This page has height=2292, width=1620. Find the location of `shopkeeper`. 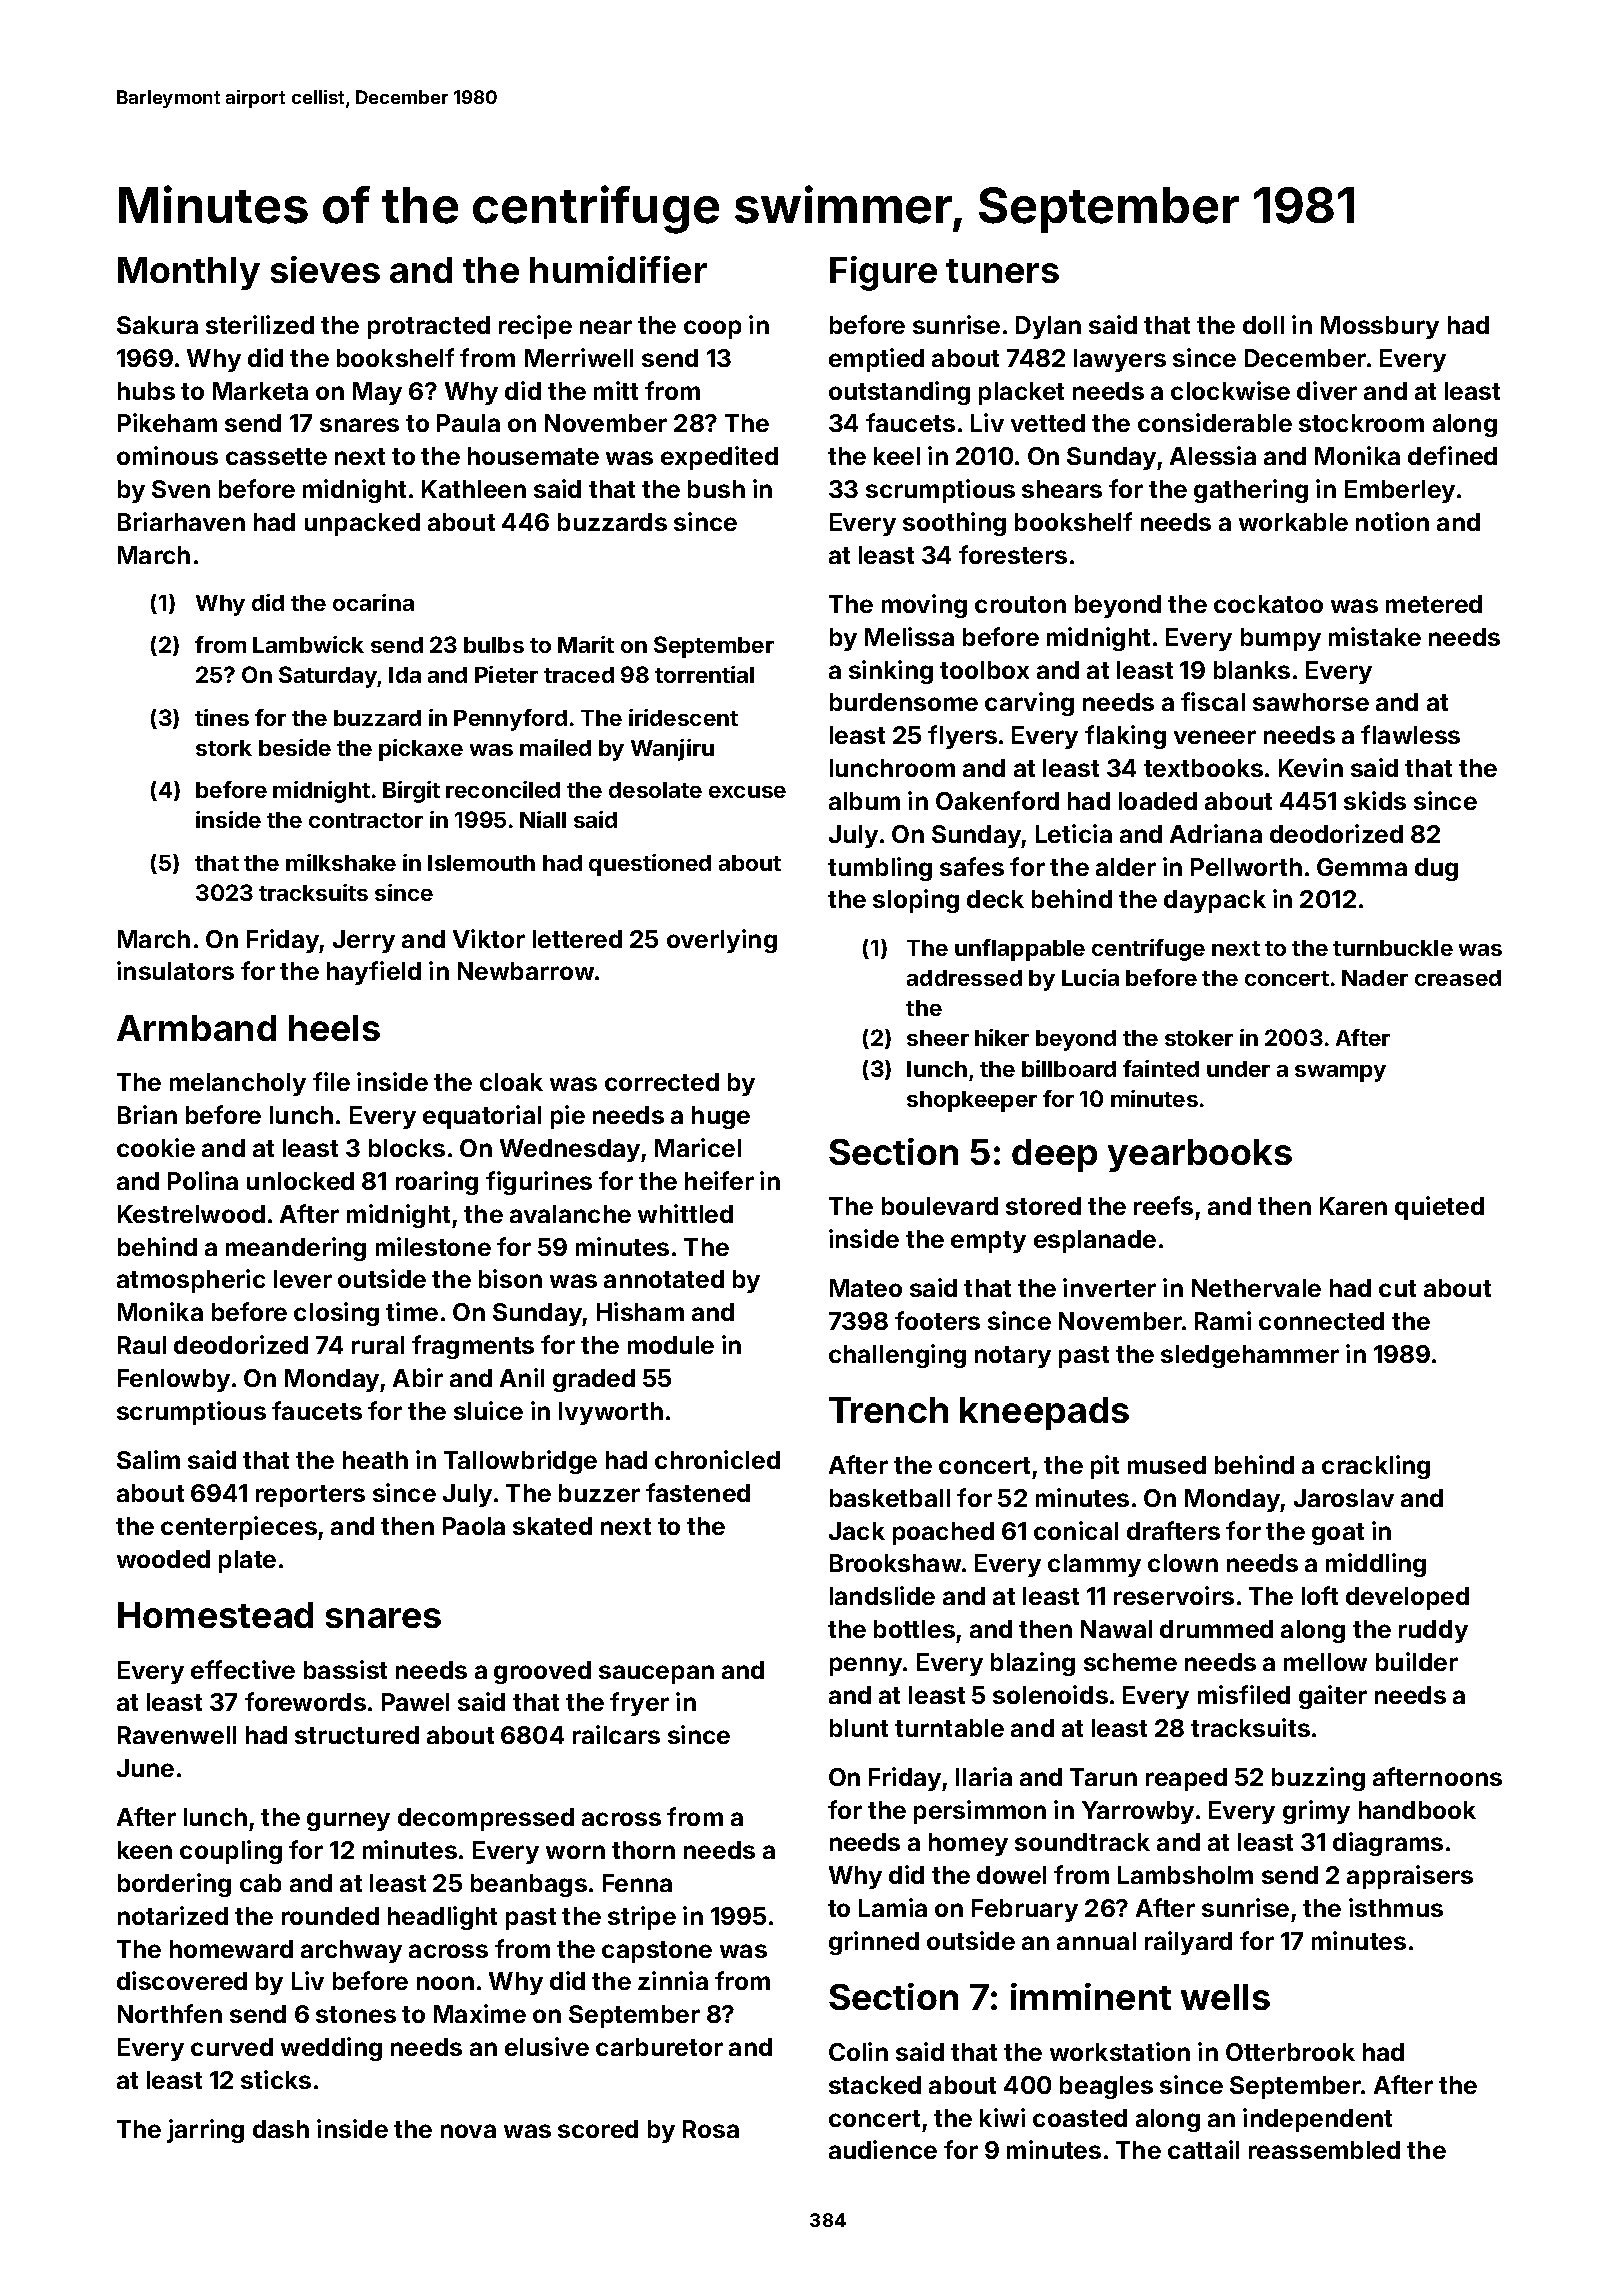

shopkeeper is located at coordinates (972, 1101).
